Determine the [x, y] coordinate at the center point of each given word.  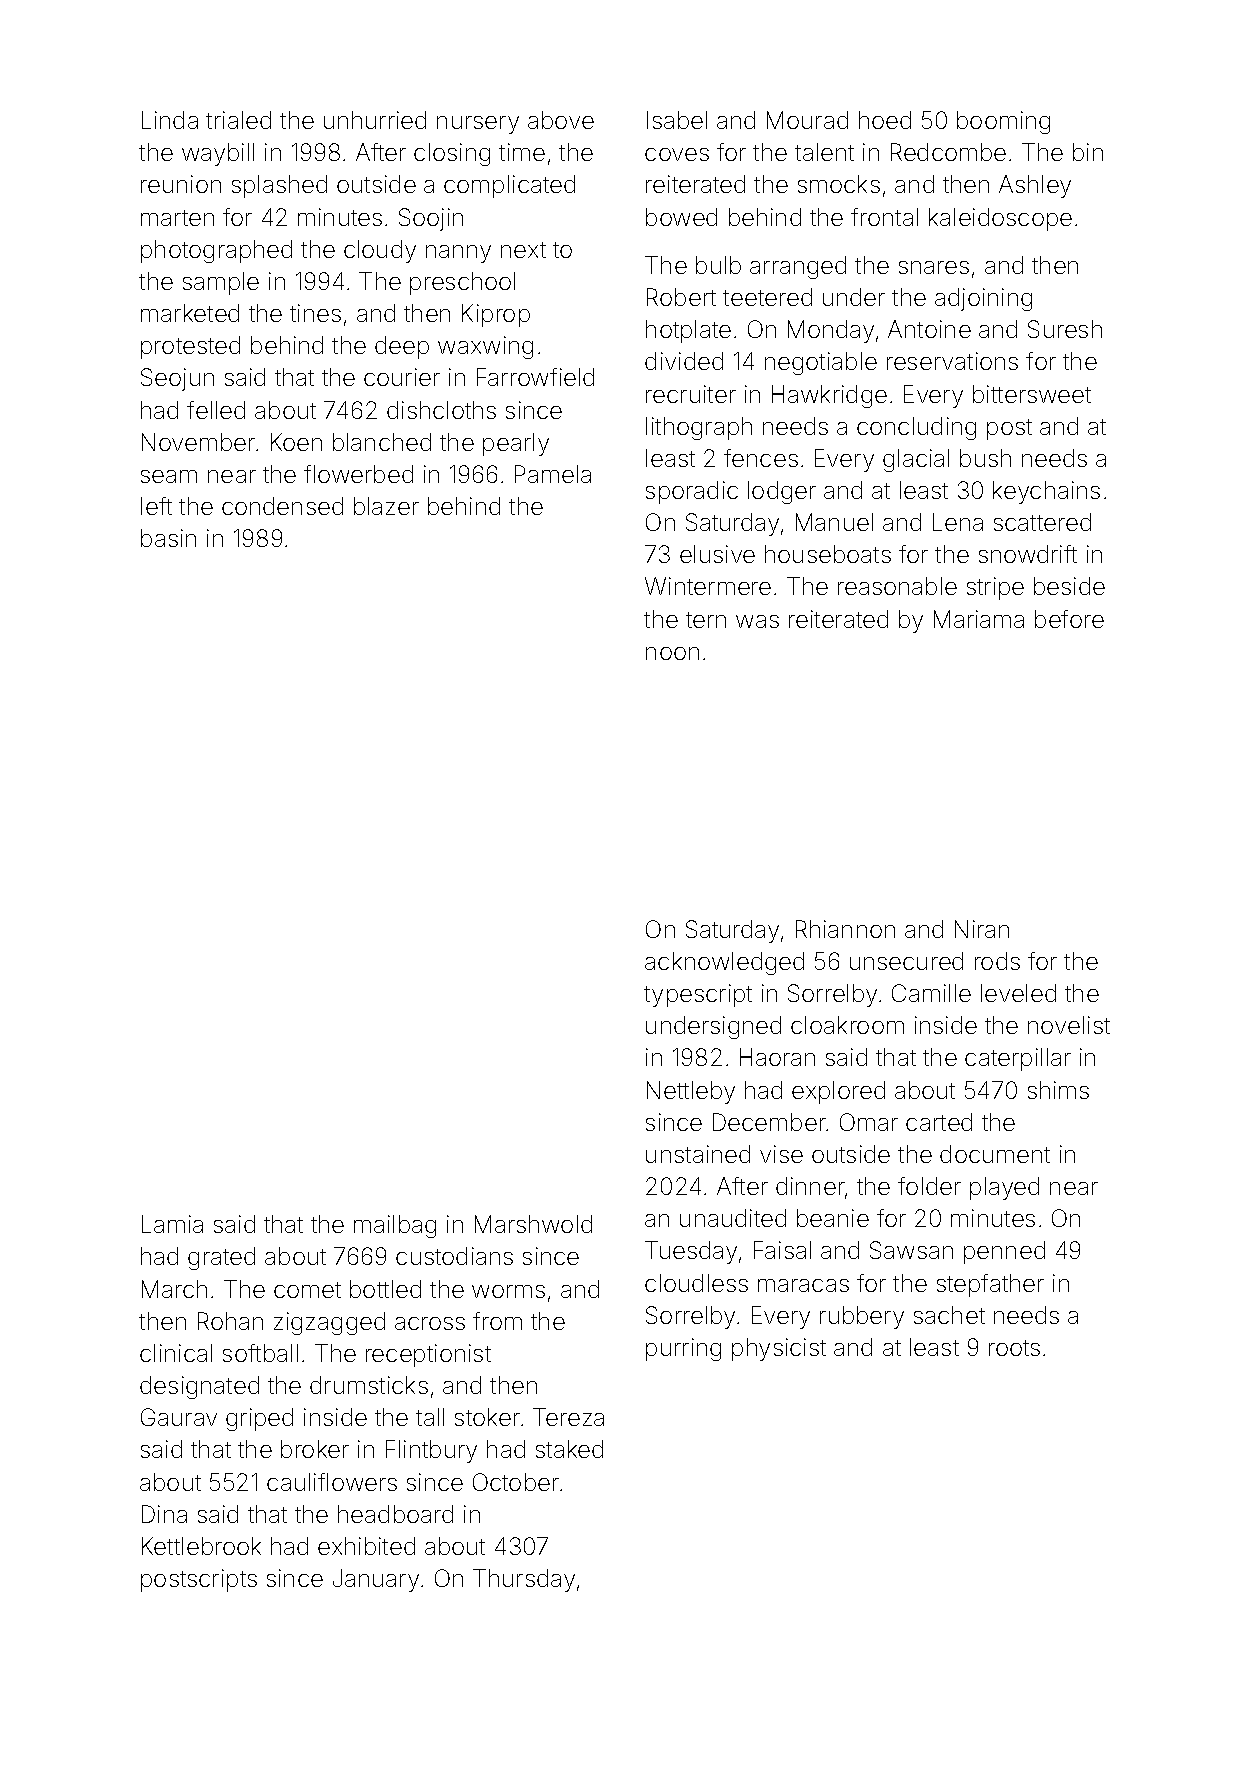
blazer [386, 506]
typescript [698, 995]
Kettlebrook [201, 1546]
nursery [478, 125]
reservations [952, 361]
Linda [170, 120]
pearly [516, 444]
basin [168, 538]
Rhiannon [845, 929]
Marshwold [533, 1224]
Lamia [172, 1224]
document [995, 1154]
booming [1003, 122]
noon [672, 653]
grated [221, 1258]
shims [1058, 1090]
